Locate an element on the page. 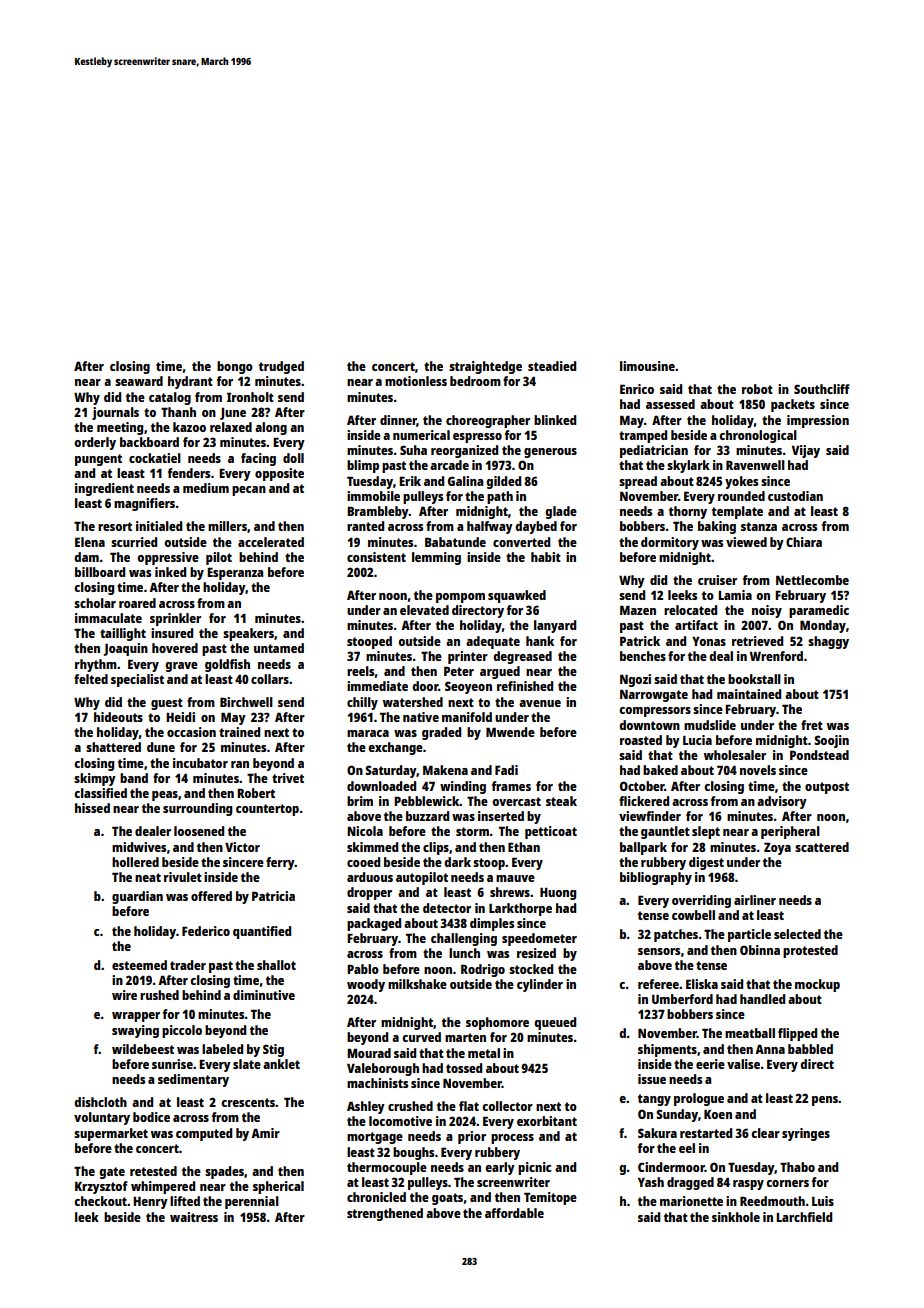 The height and width of the page is (1308, 924). sunrise is located at coordinates (172, 1064).
